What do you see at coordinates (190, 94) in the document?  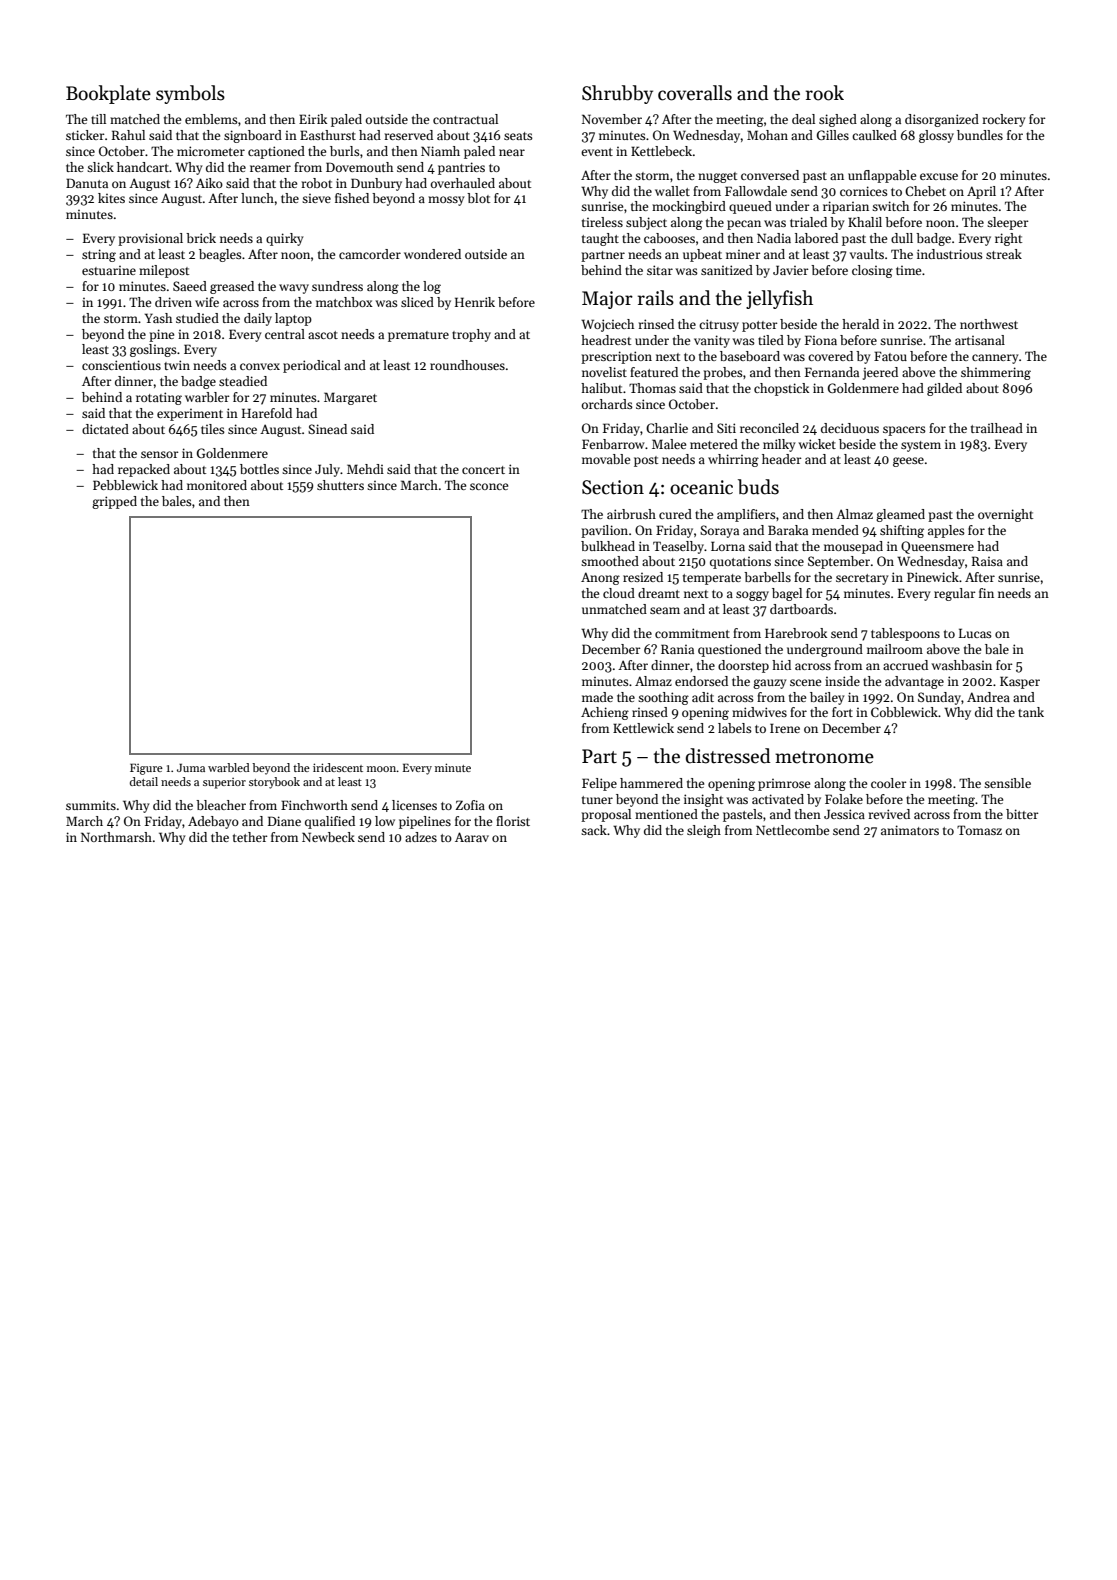 I see `symbols` at bounding box center [190, 94].
